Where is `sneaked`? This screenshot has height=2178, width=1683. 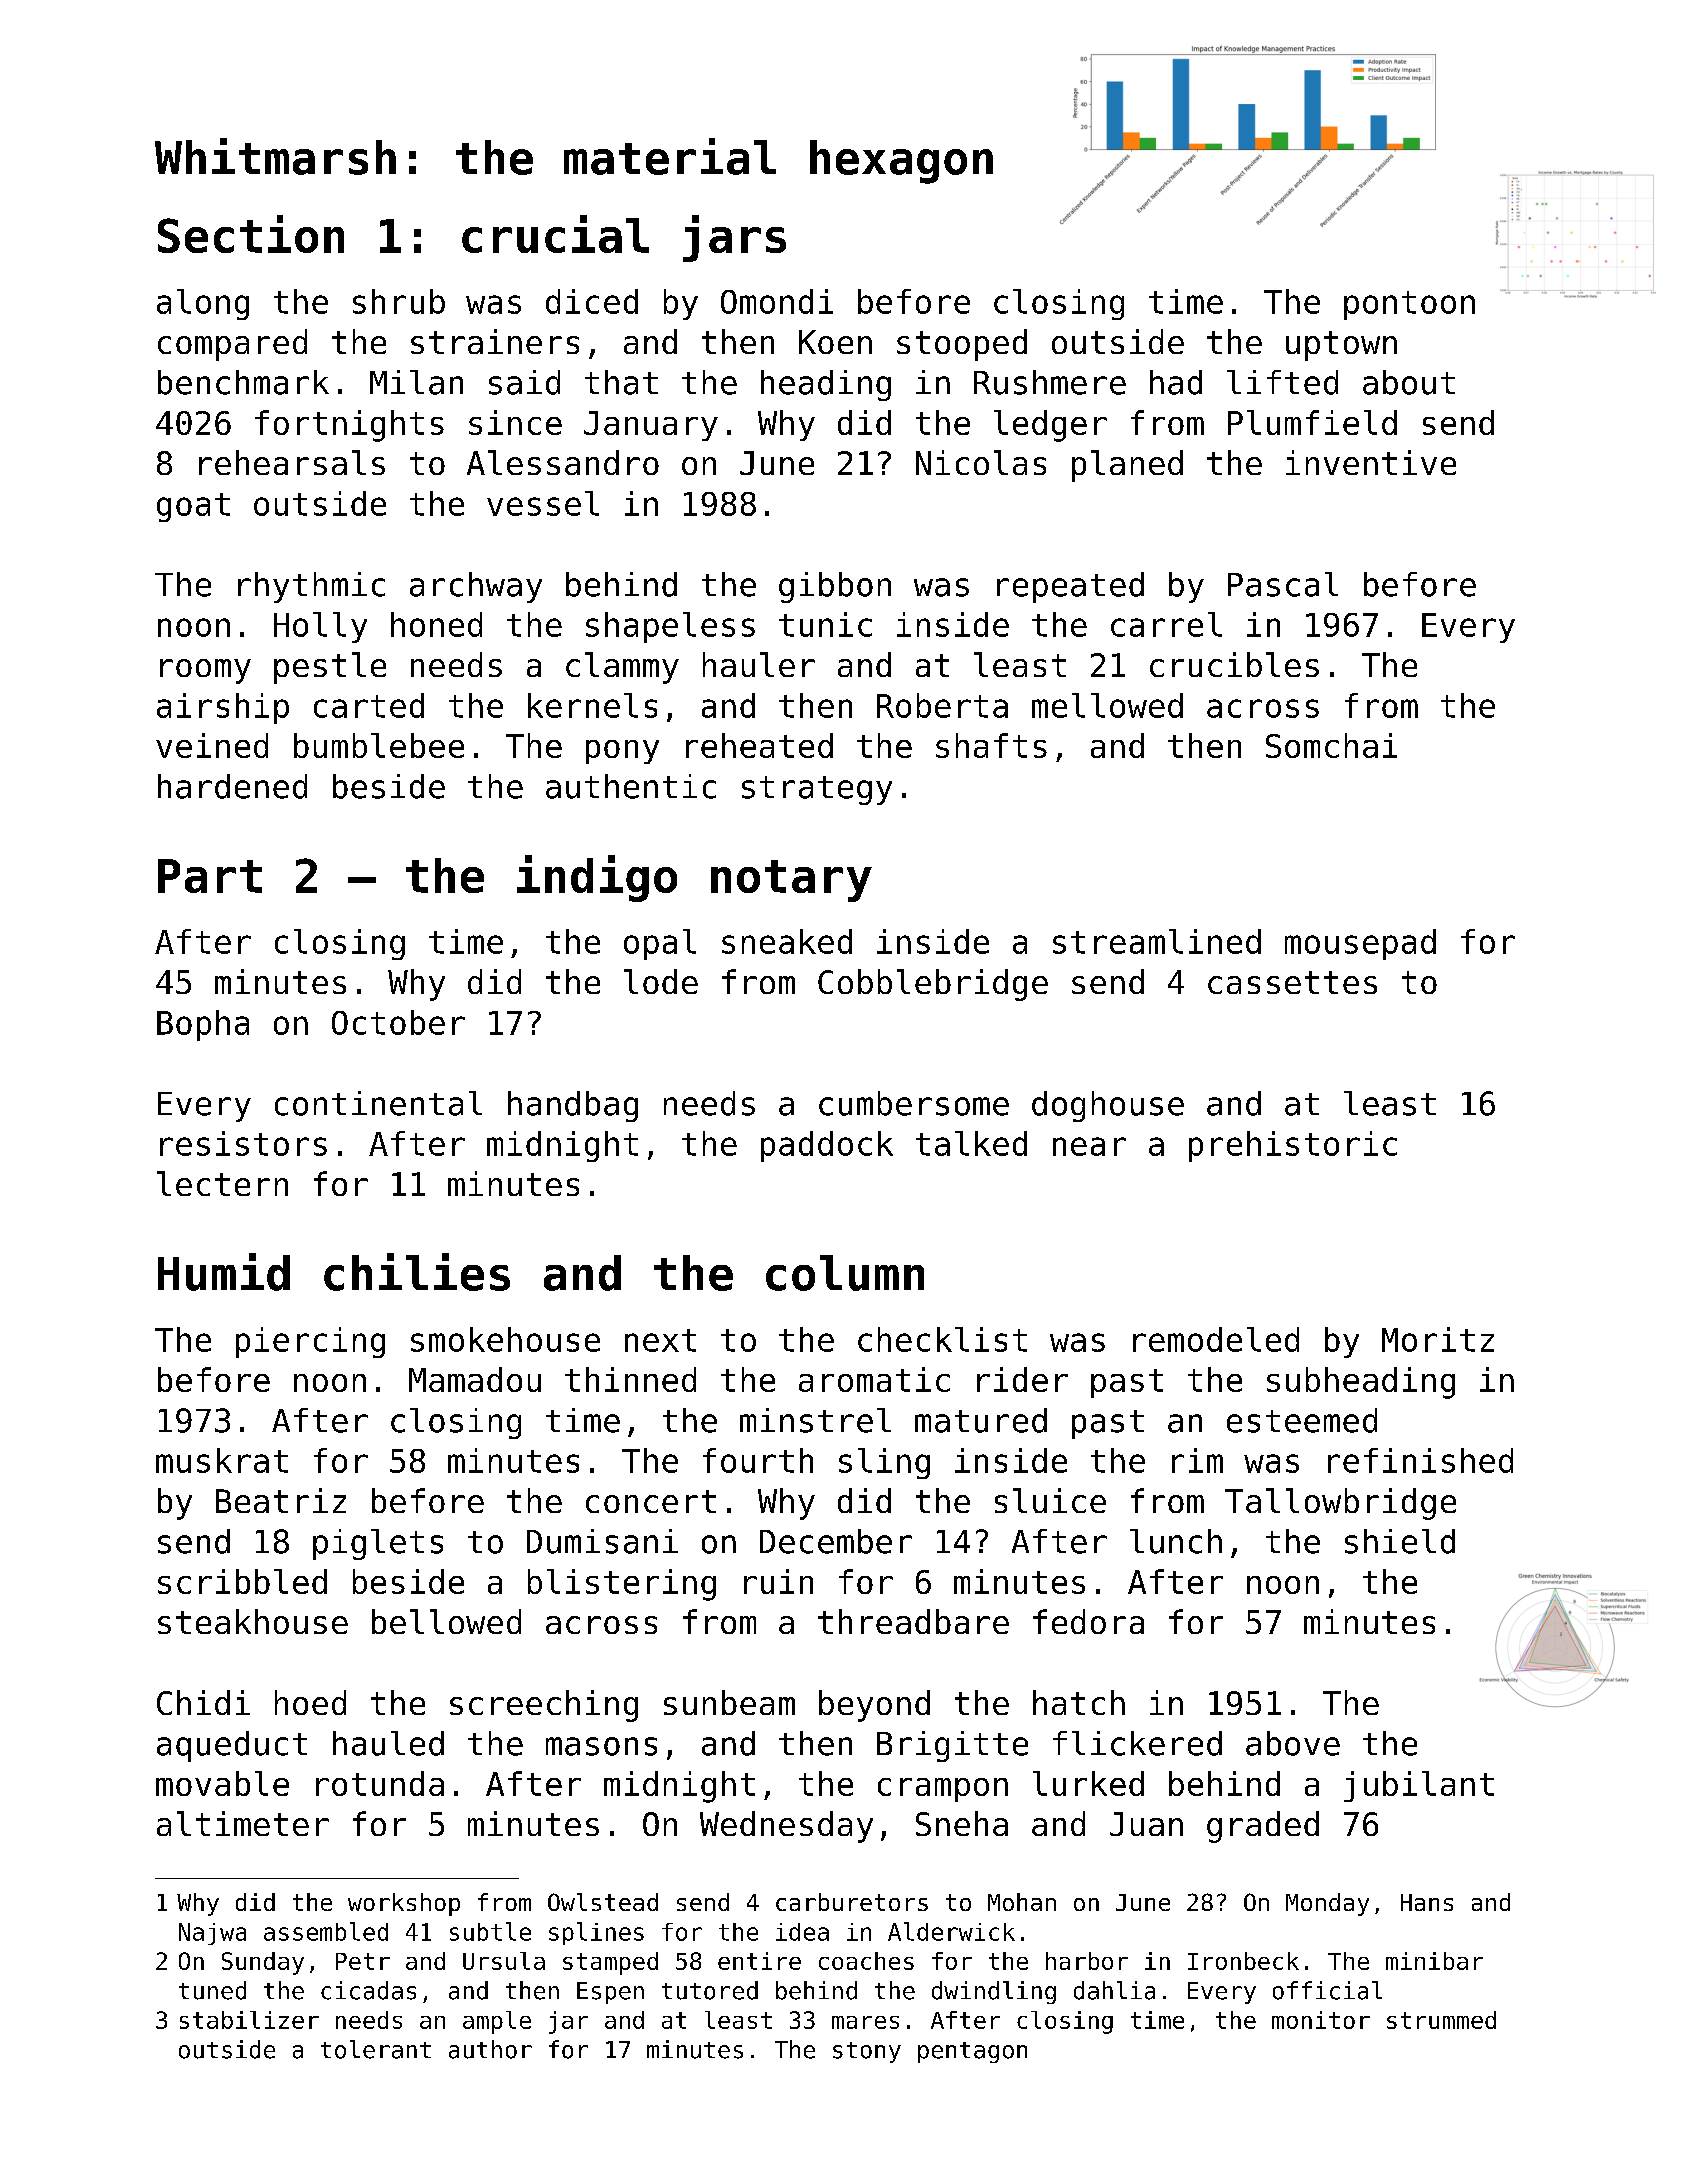 sneaked is located at coordinates (787, 941).
